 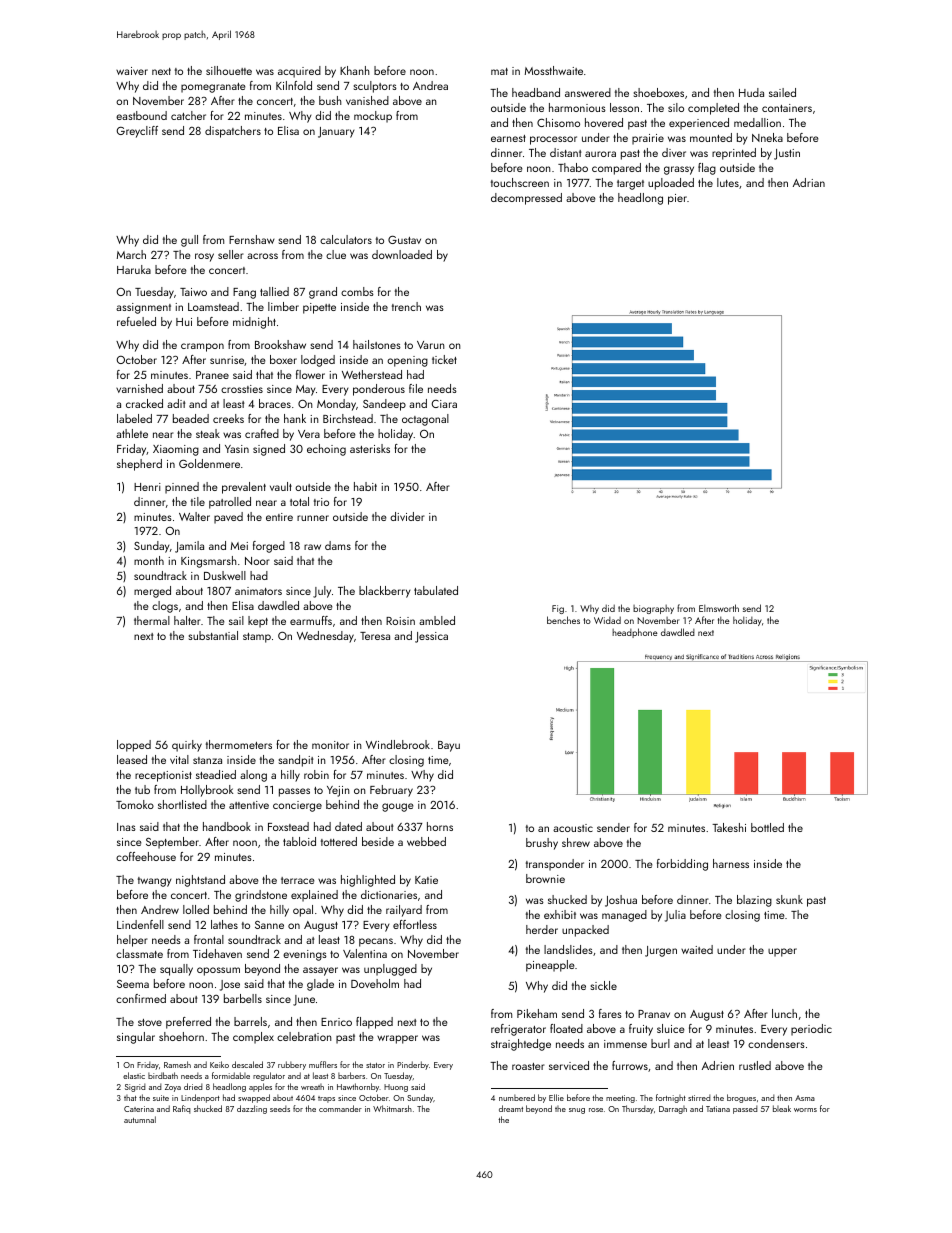 What do you see at coordinates (711, 137) in the image?
I see `mounted` at bounding box center [711, 137].
